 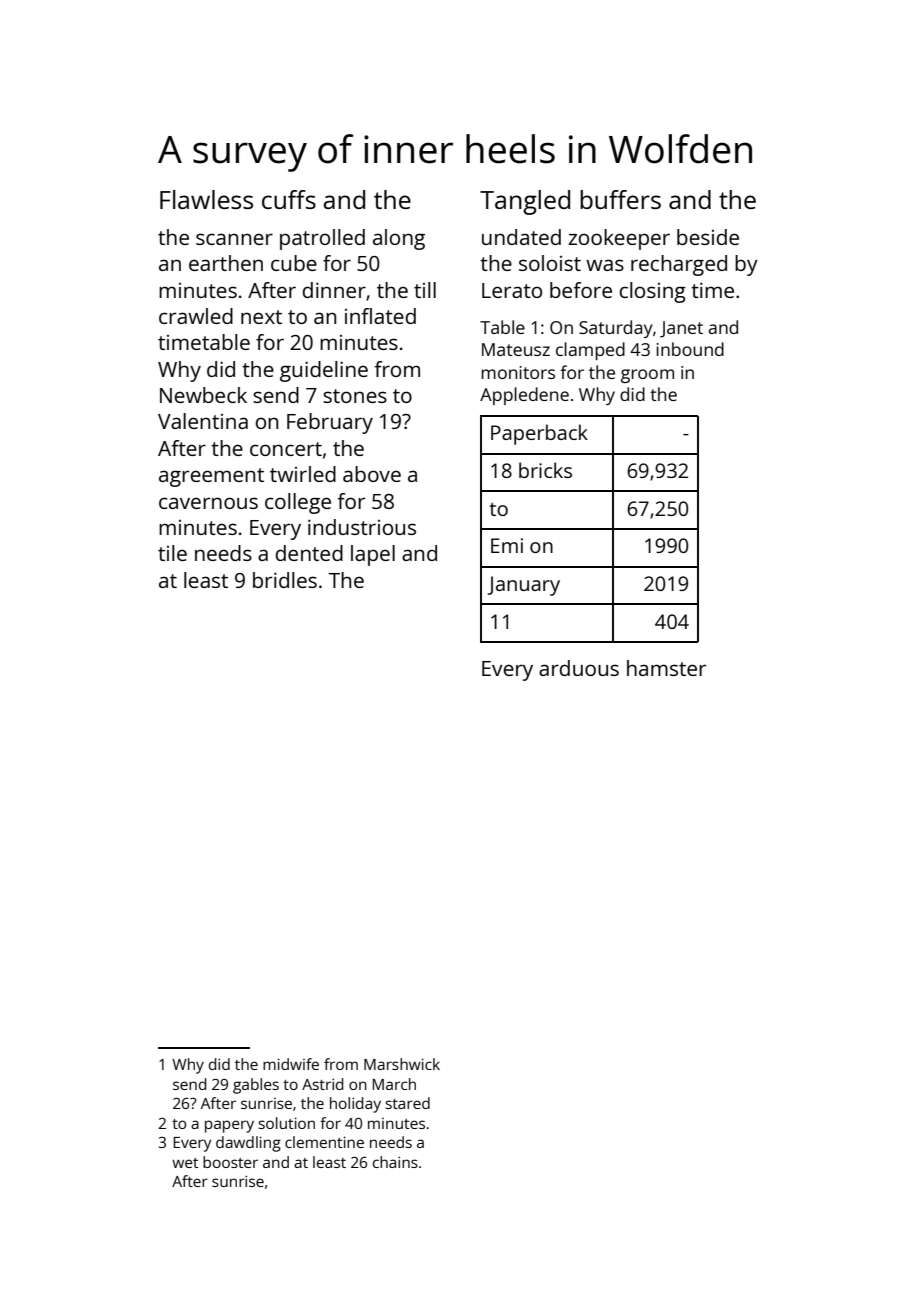 I want to click on arduous, so click(x=579, y=668).
